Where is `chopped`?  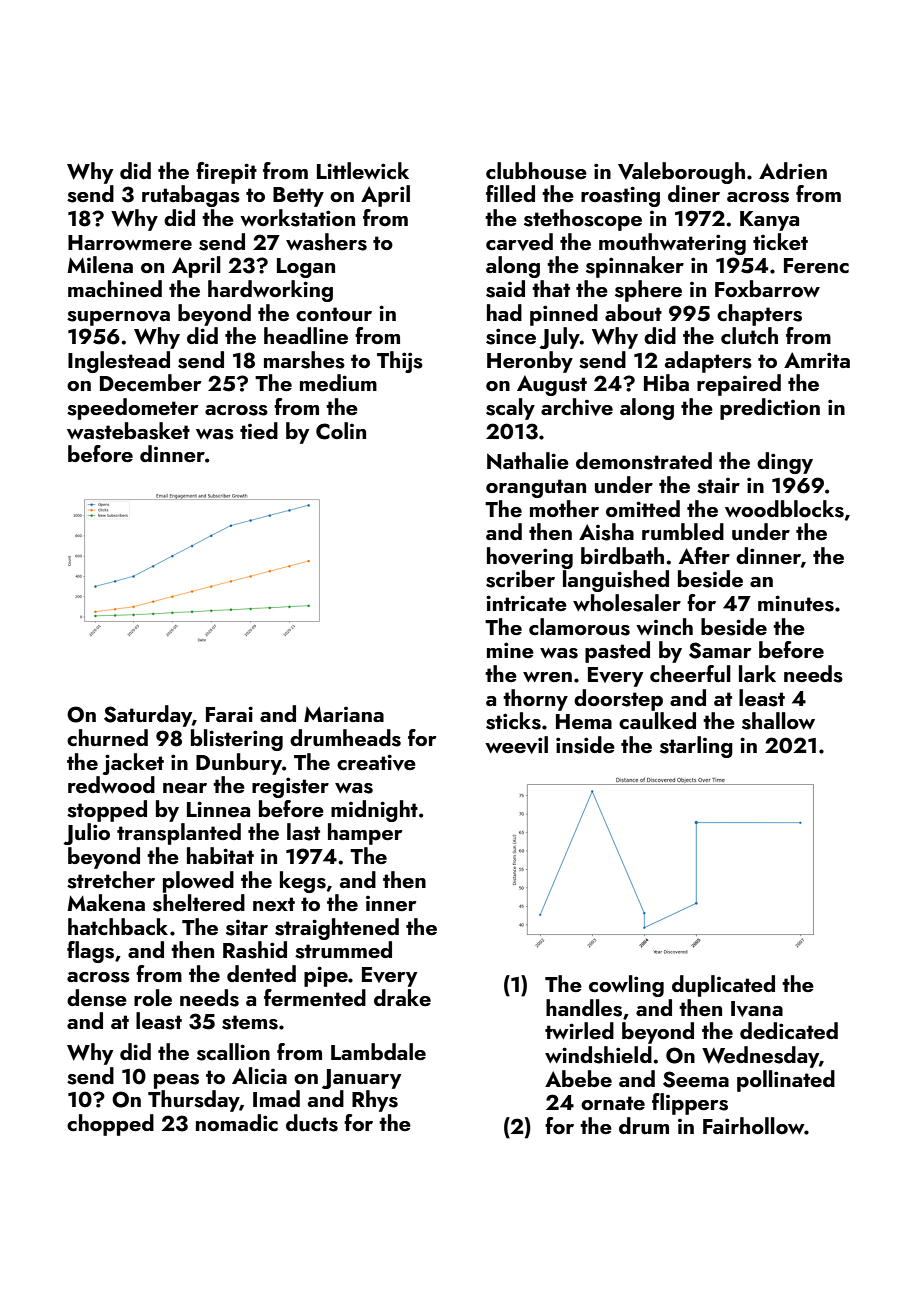
chopped is located at coordinates (110, 1125).
